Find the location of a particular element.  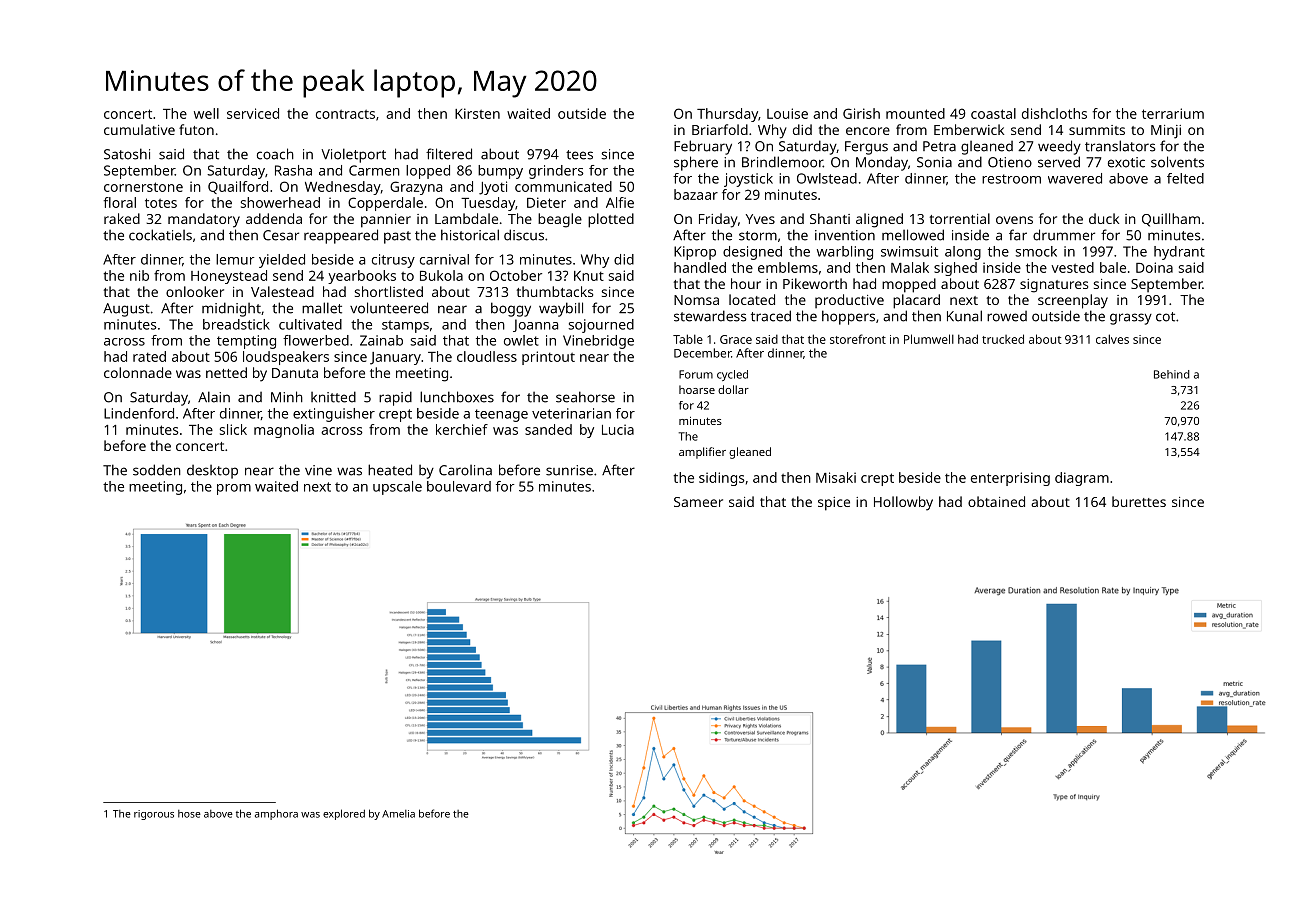

explored is located at coordinates (344, 814).
